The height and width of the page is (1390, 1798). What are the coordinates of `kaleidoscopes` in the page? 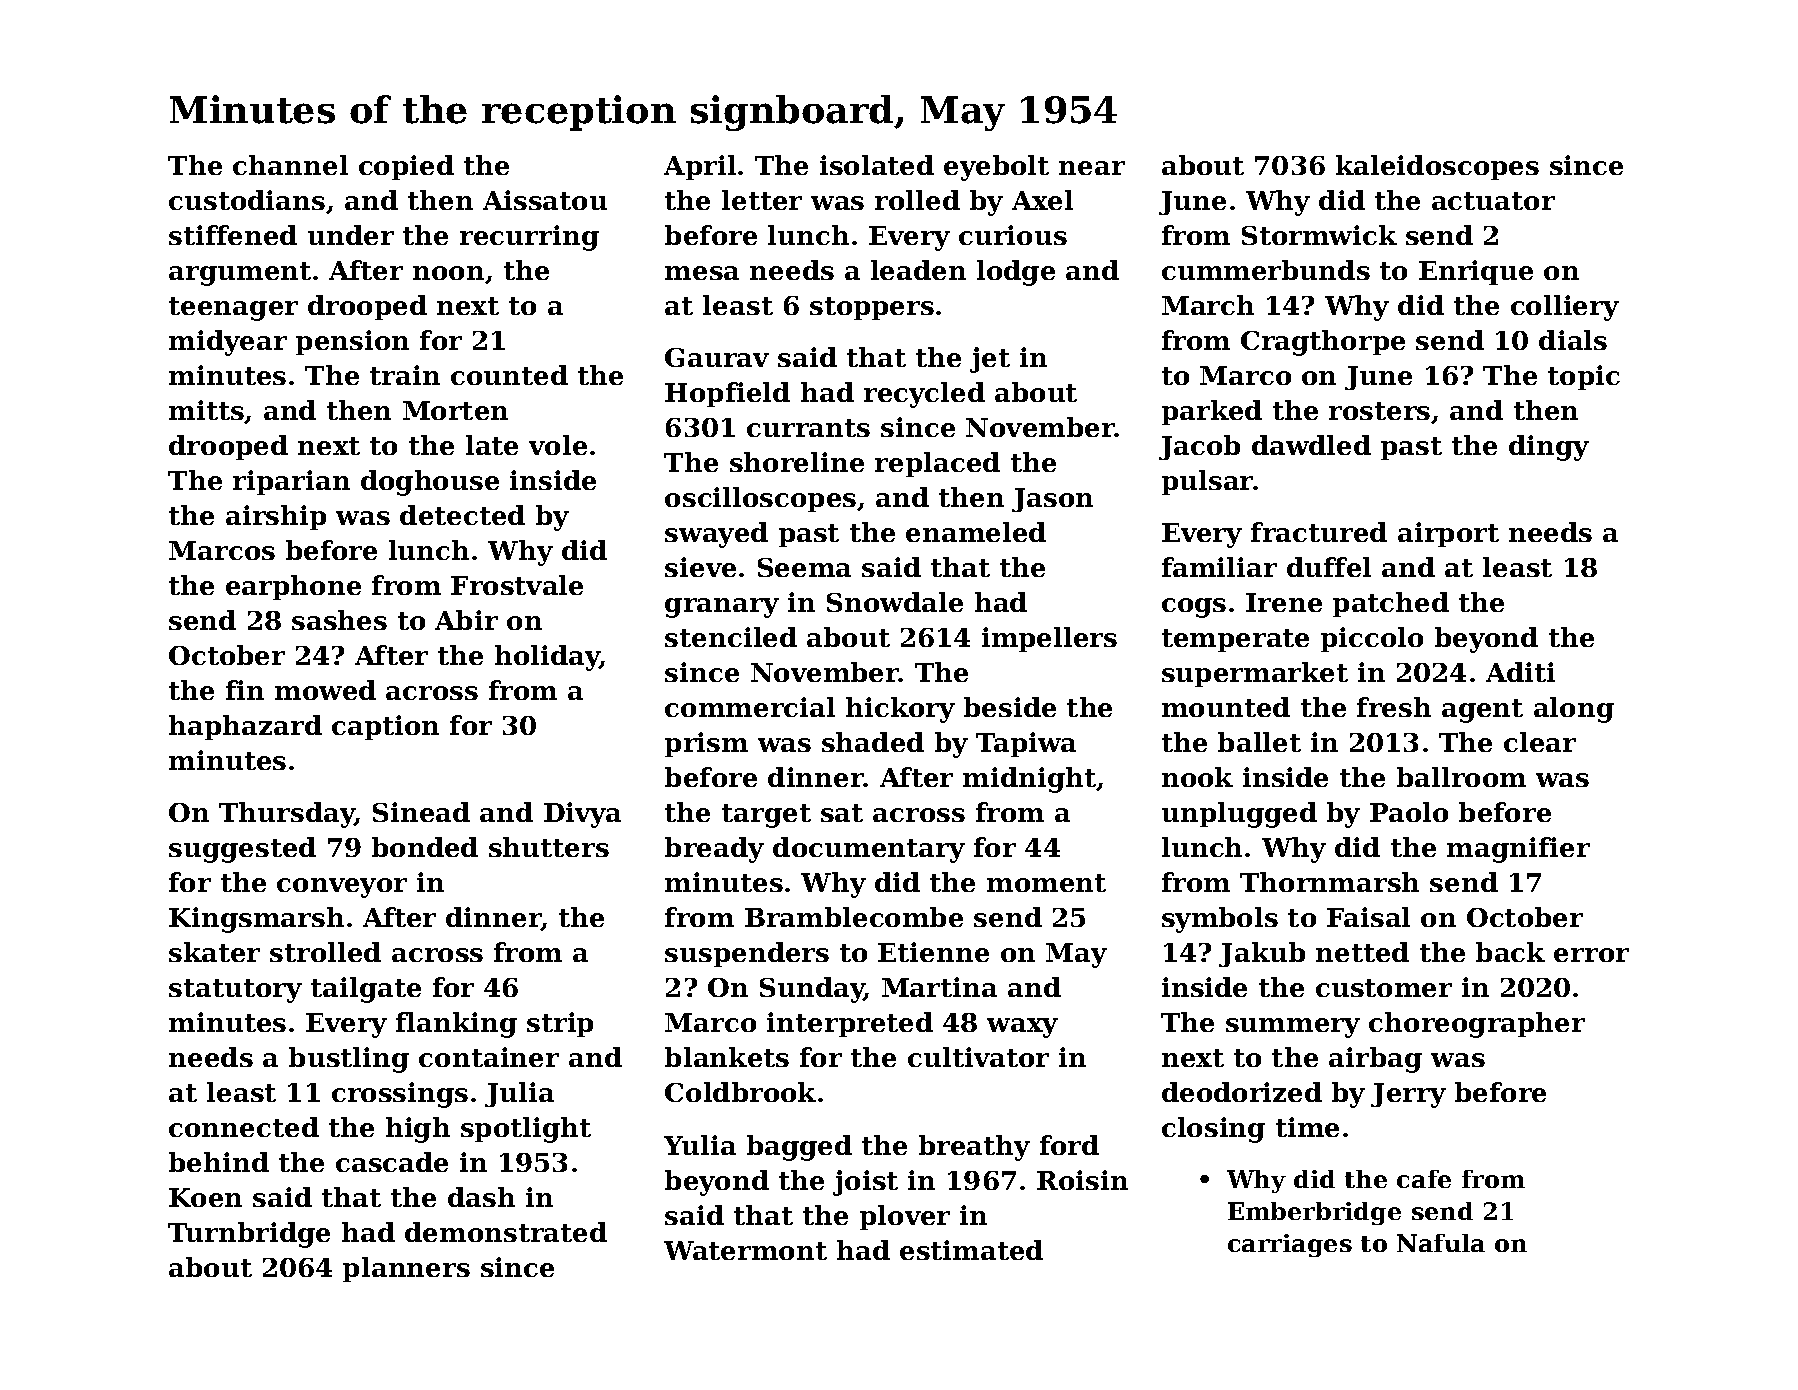 It's located at (1437, 167).
